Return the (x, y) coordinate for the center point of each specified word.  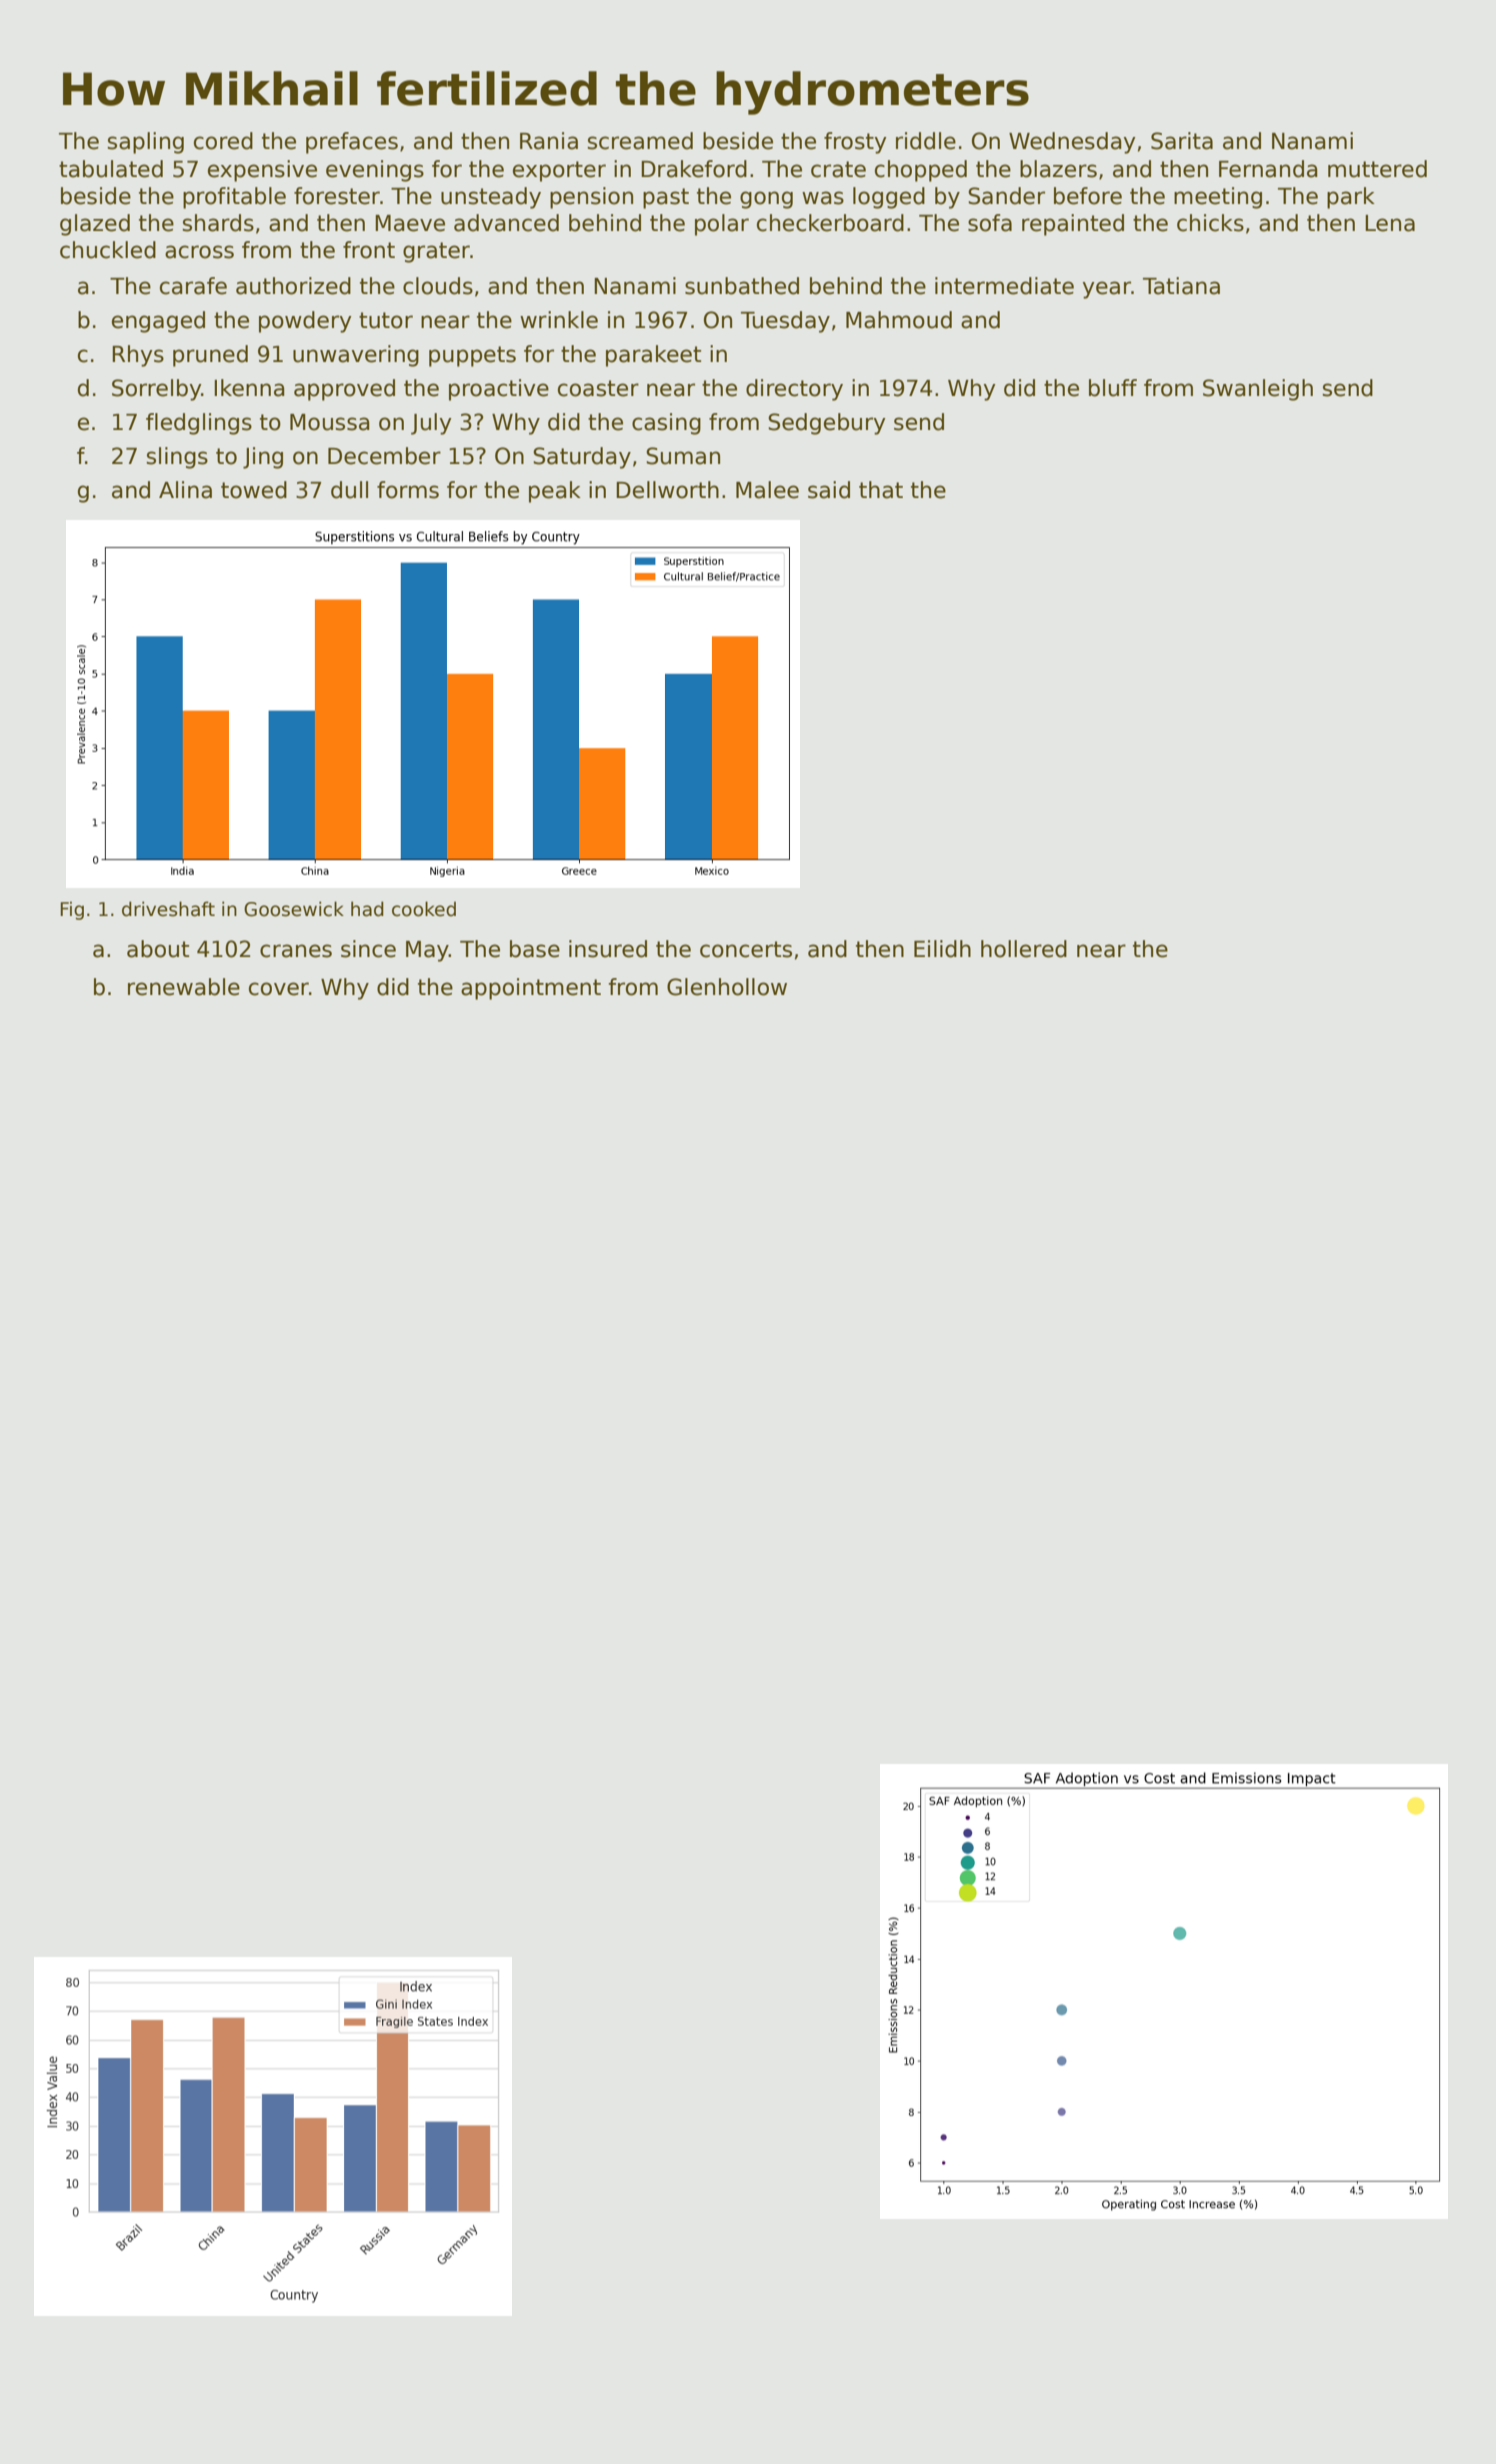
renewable (184, 987)
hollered (1024, 949)
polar (722, 225)
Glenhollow (727, 987)
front (369, 250)
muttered (1377, 169)
